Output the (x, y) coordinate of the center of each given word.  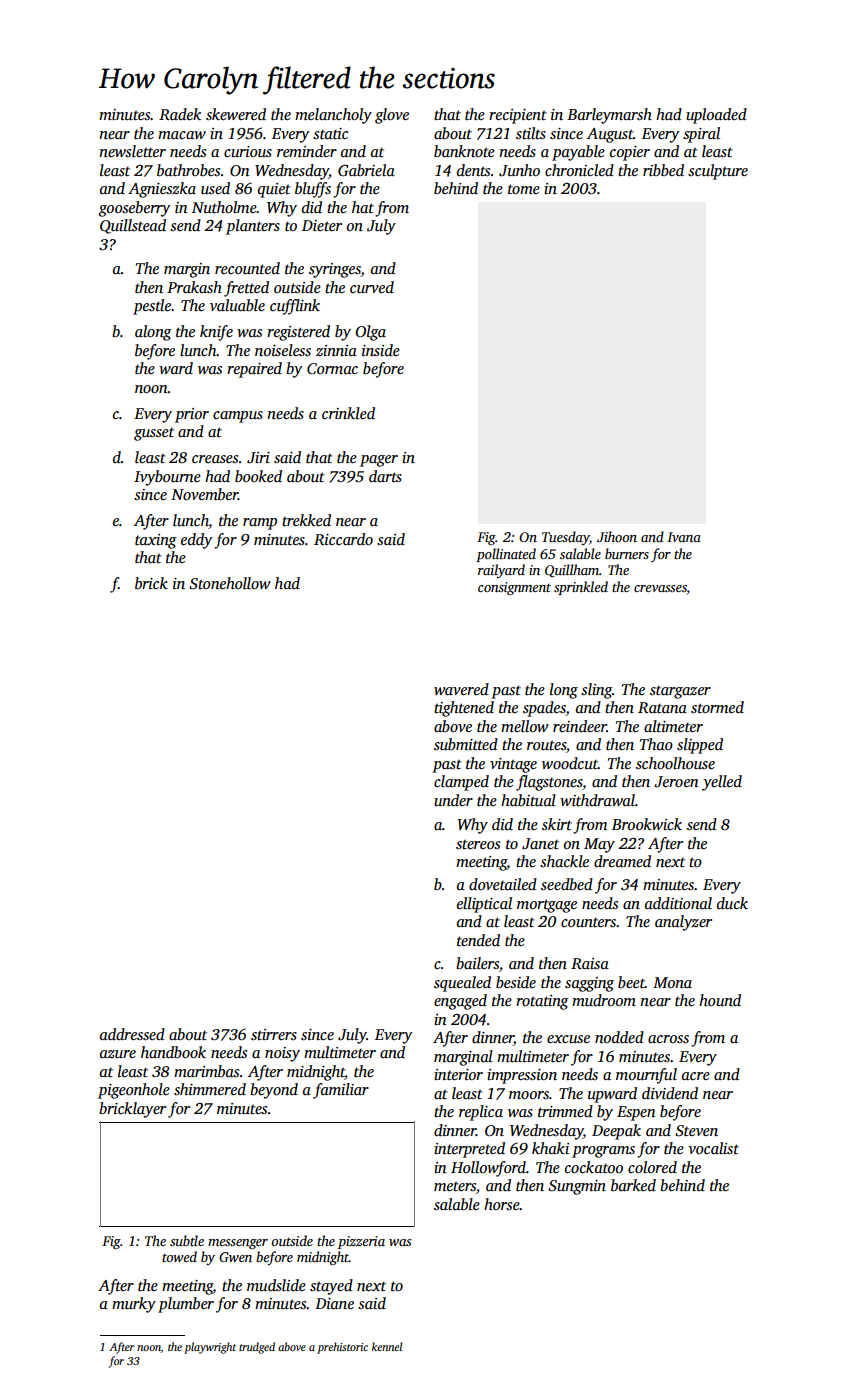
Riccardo (343, 539)
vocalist (713, 1148)
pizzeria (361, 1242)
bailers (477, 963)
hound (720, 1000)
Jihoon (617, 536)
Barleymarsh (609, 116)
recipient (518, 116)
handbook (173, 1052)
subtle (187, 1240)
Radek (180, 114)
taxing (156, 541)
